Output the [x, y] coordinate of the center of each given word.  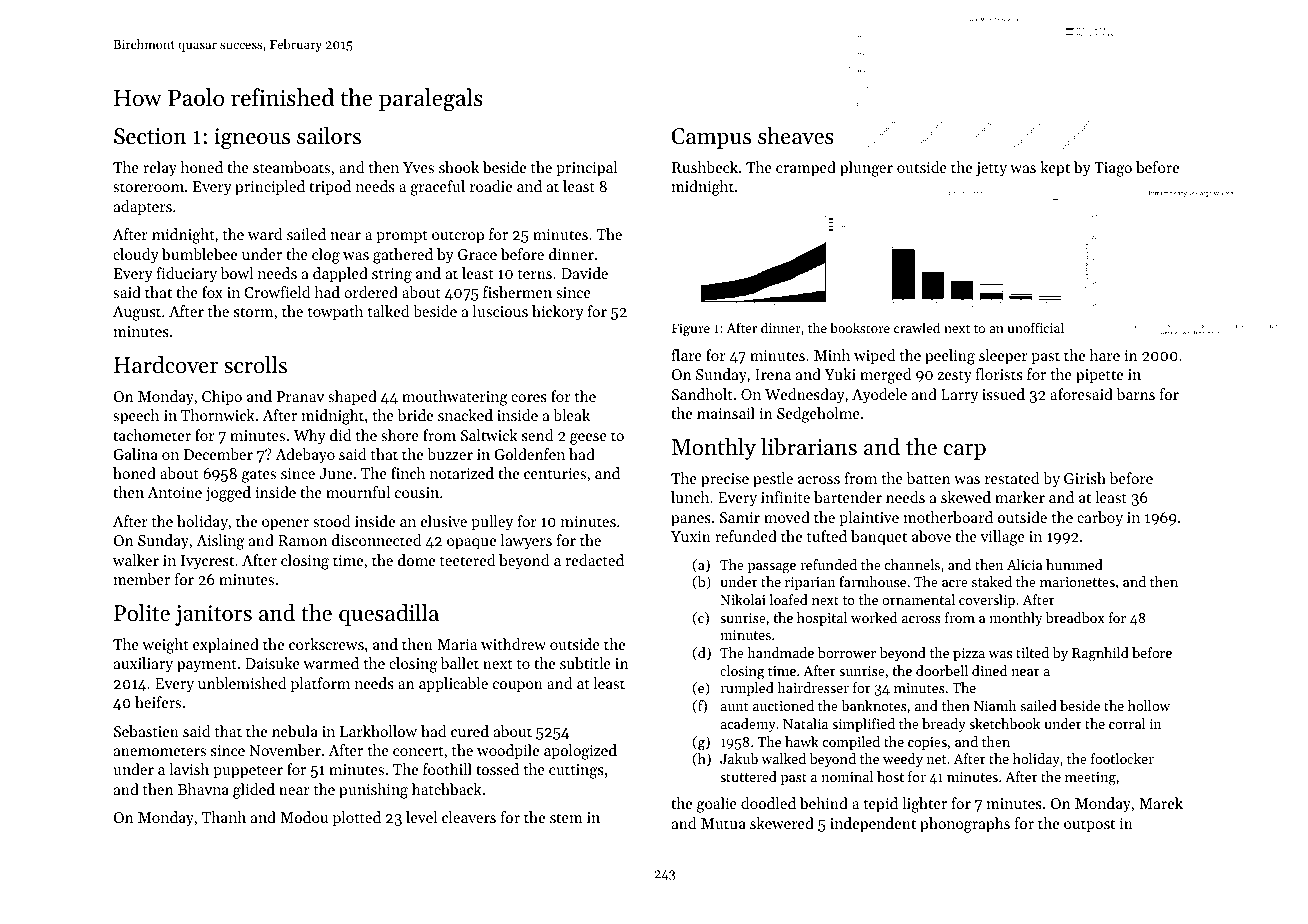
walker [136, 560]
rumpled [747, 689]
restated [1012, 478]
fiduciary [186, 275]
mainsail [726, 413]
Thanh [224, 817]
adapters [143, 207]
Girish [1085, 478]
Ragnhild [1100, 654]
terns [535, 274]
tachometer [152, 435]
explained [226, 645]
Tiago [1113, 169]
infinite [785, 497]
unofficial [1035, 327]
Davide [584, 273]
